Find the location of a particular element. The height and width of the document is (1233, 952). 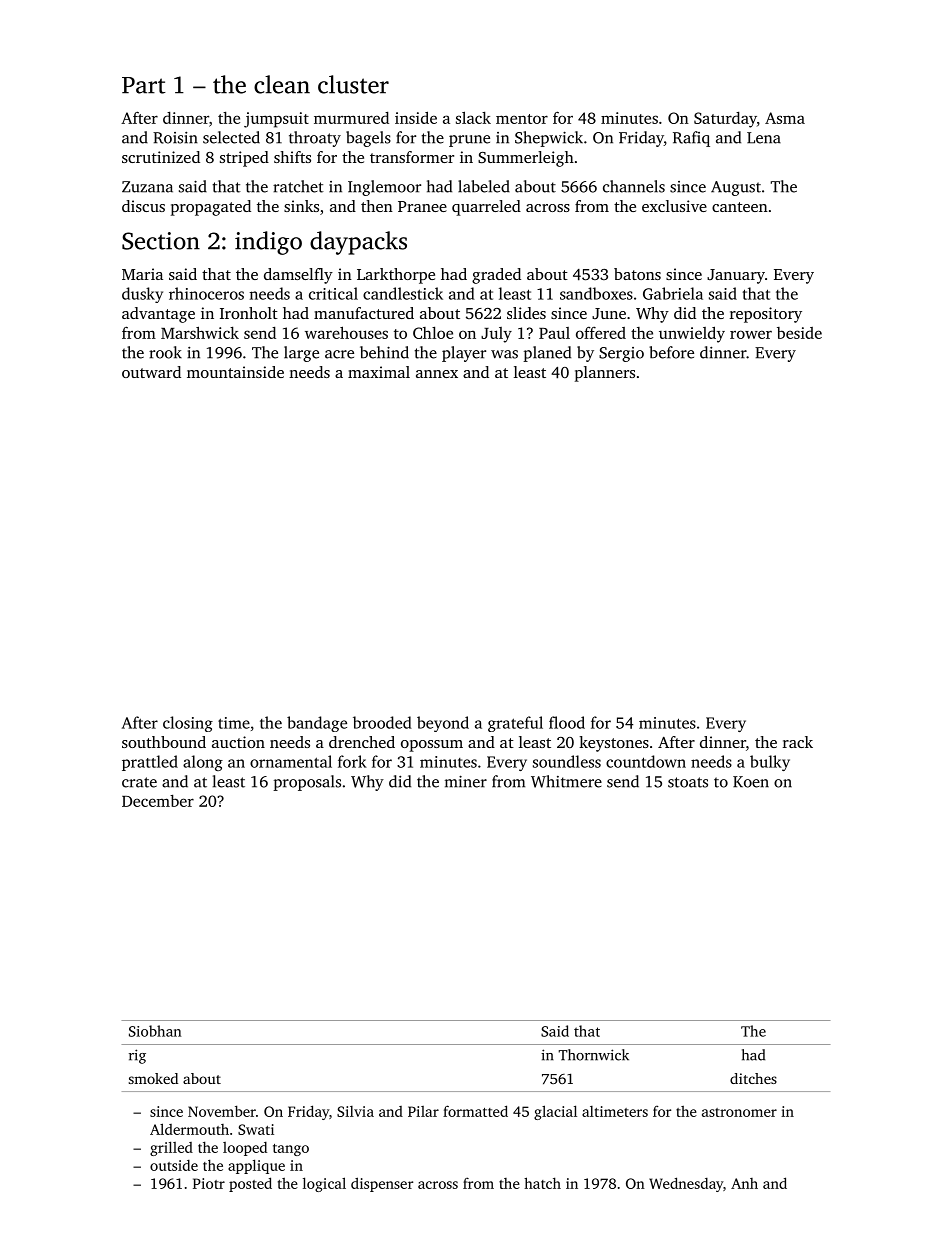

outward is located at coordinates (151, 372).
